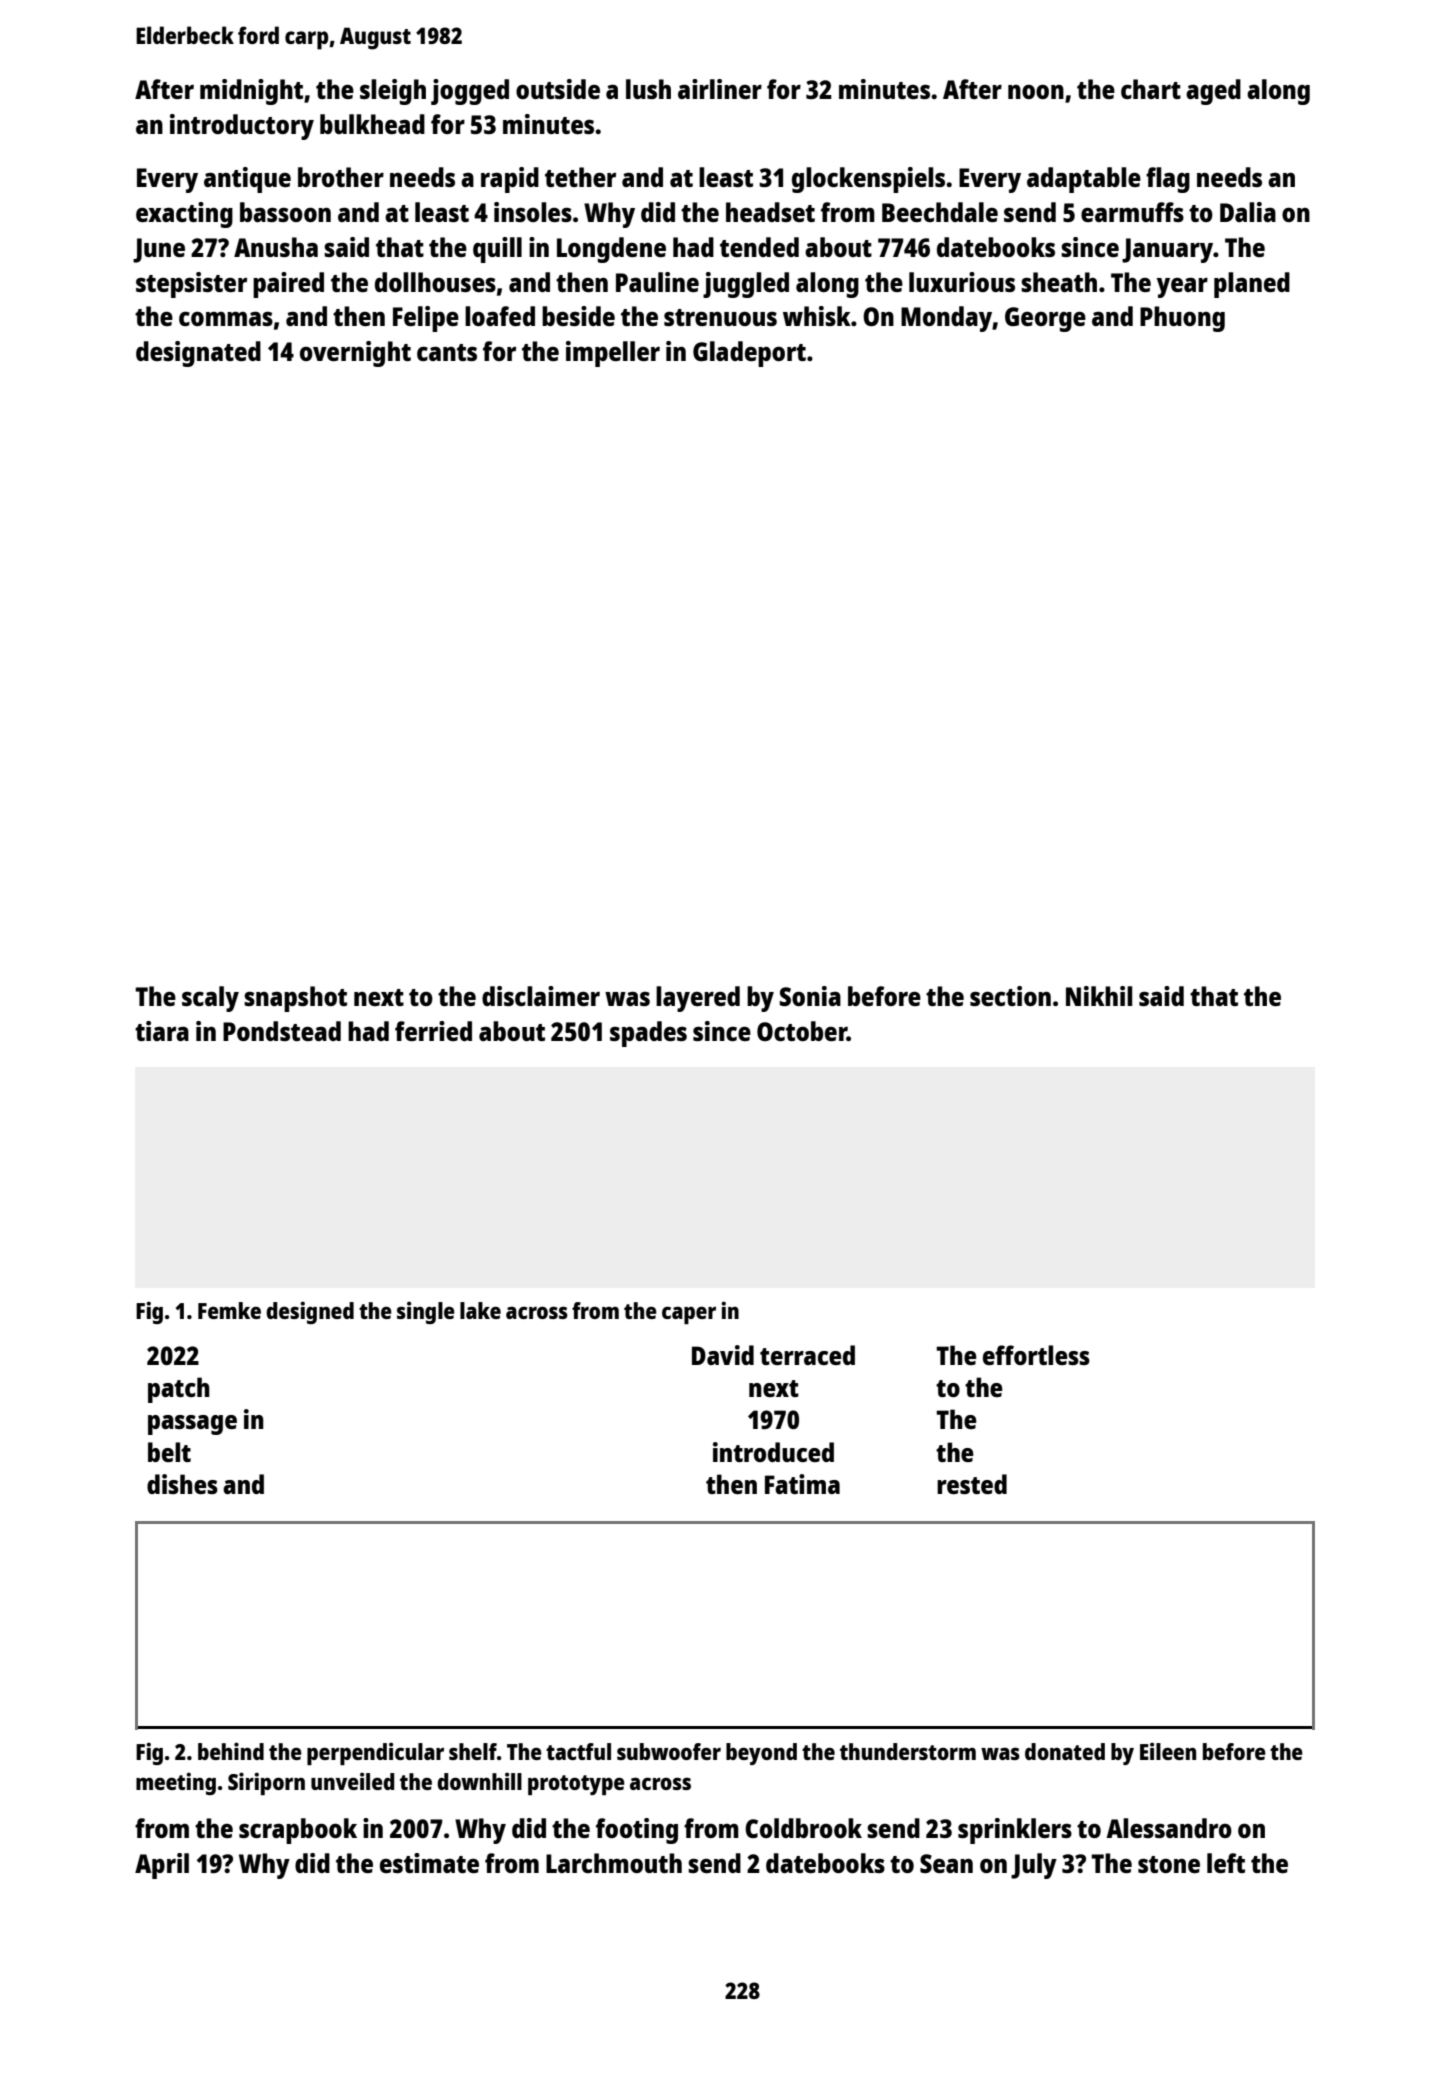 The height and width of the document is (2100, 1450). What do you see at coordinates (198, 354) in the document?
I see `designated` at bounding box center [198, 354].
